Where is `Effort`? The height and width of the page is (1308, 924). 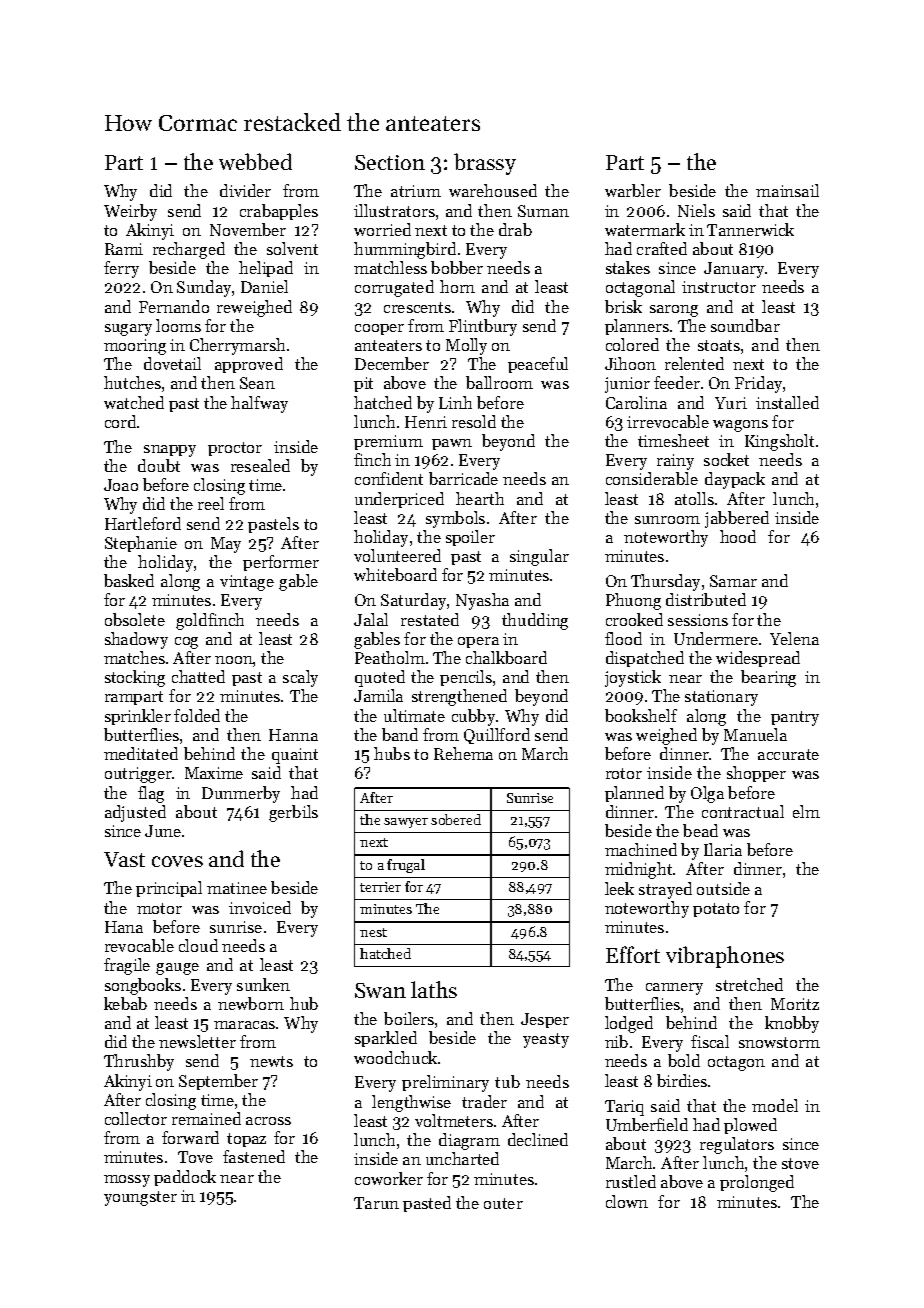 Effort is located at coordinates (633, 954).
